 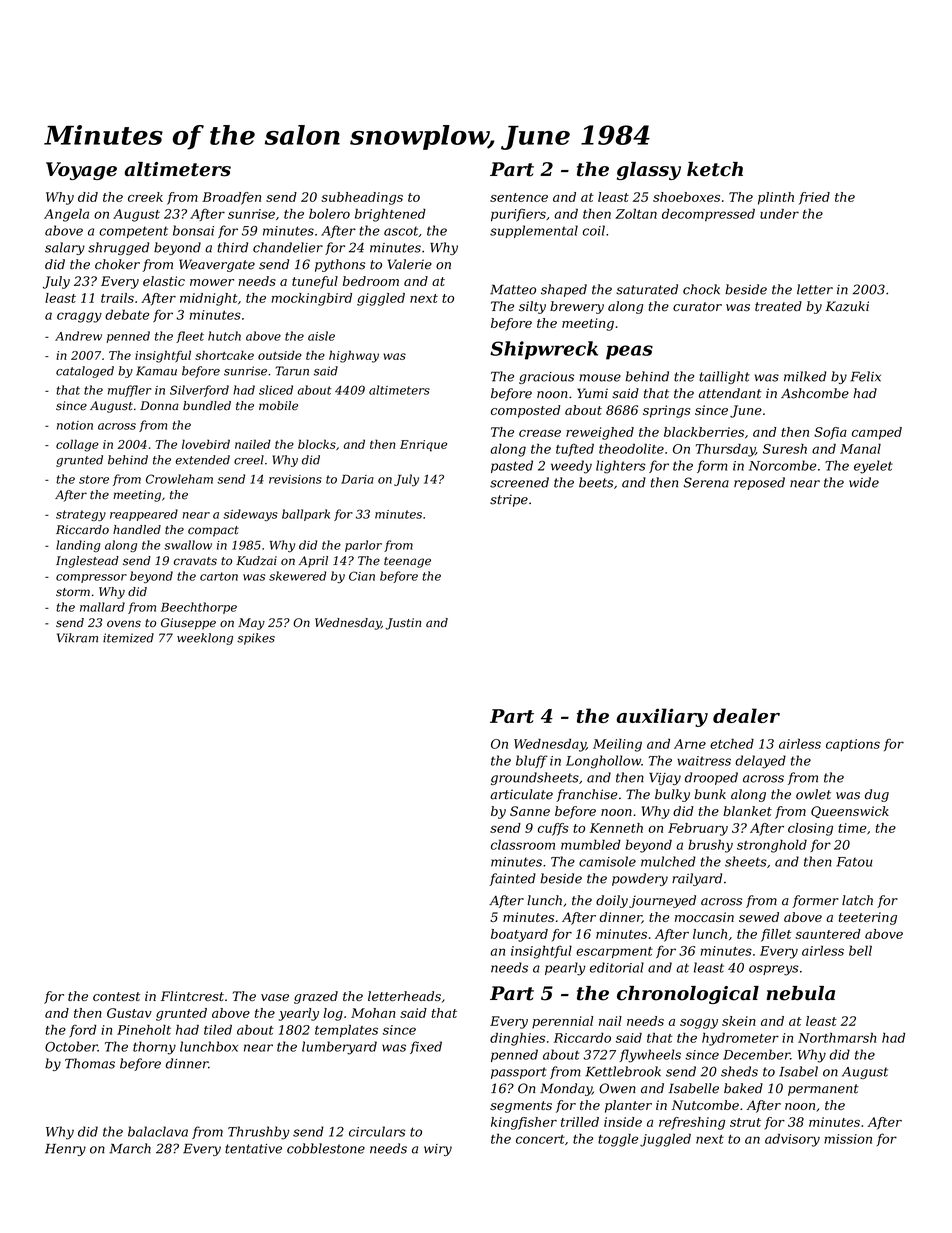 I want to click on Justin, so click(x=403, y=624).
